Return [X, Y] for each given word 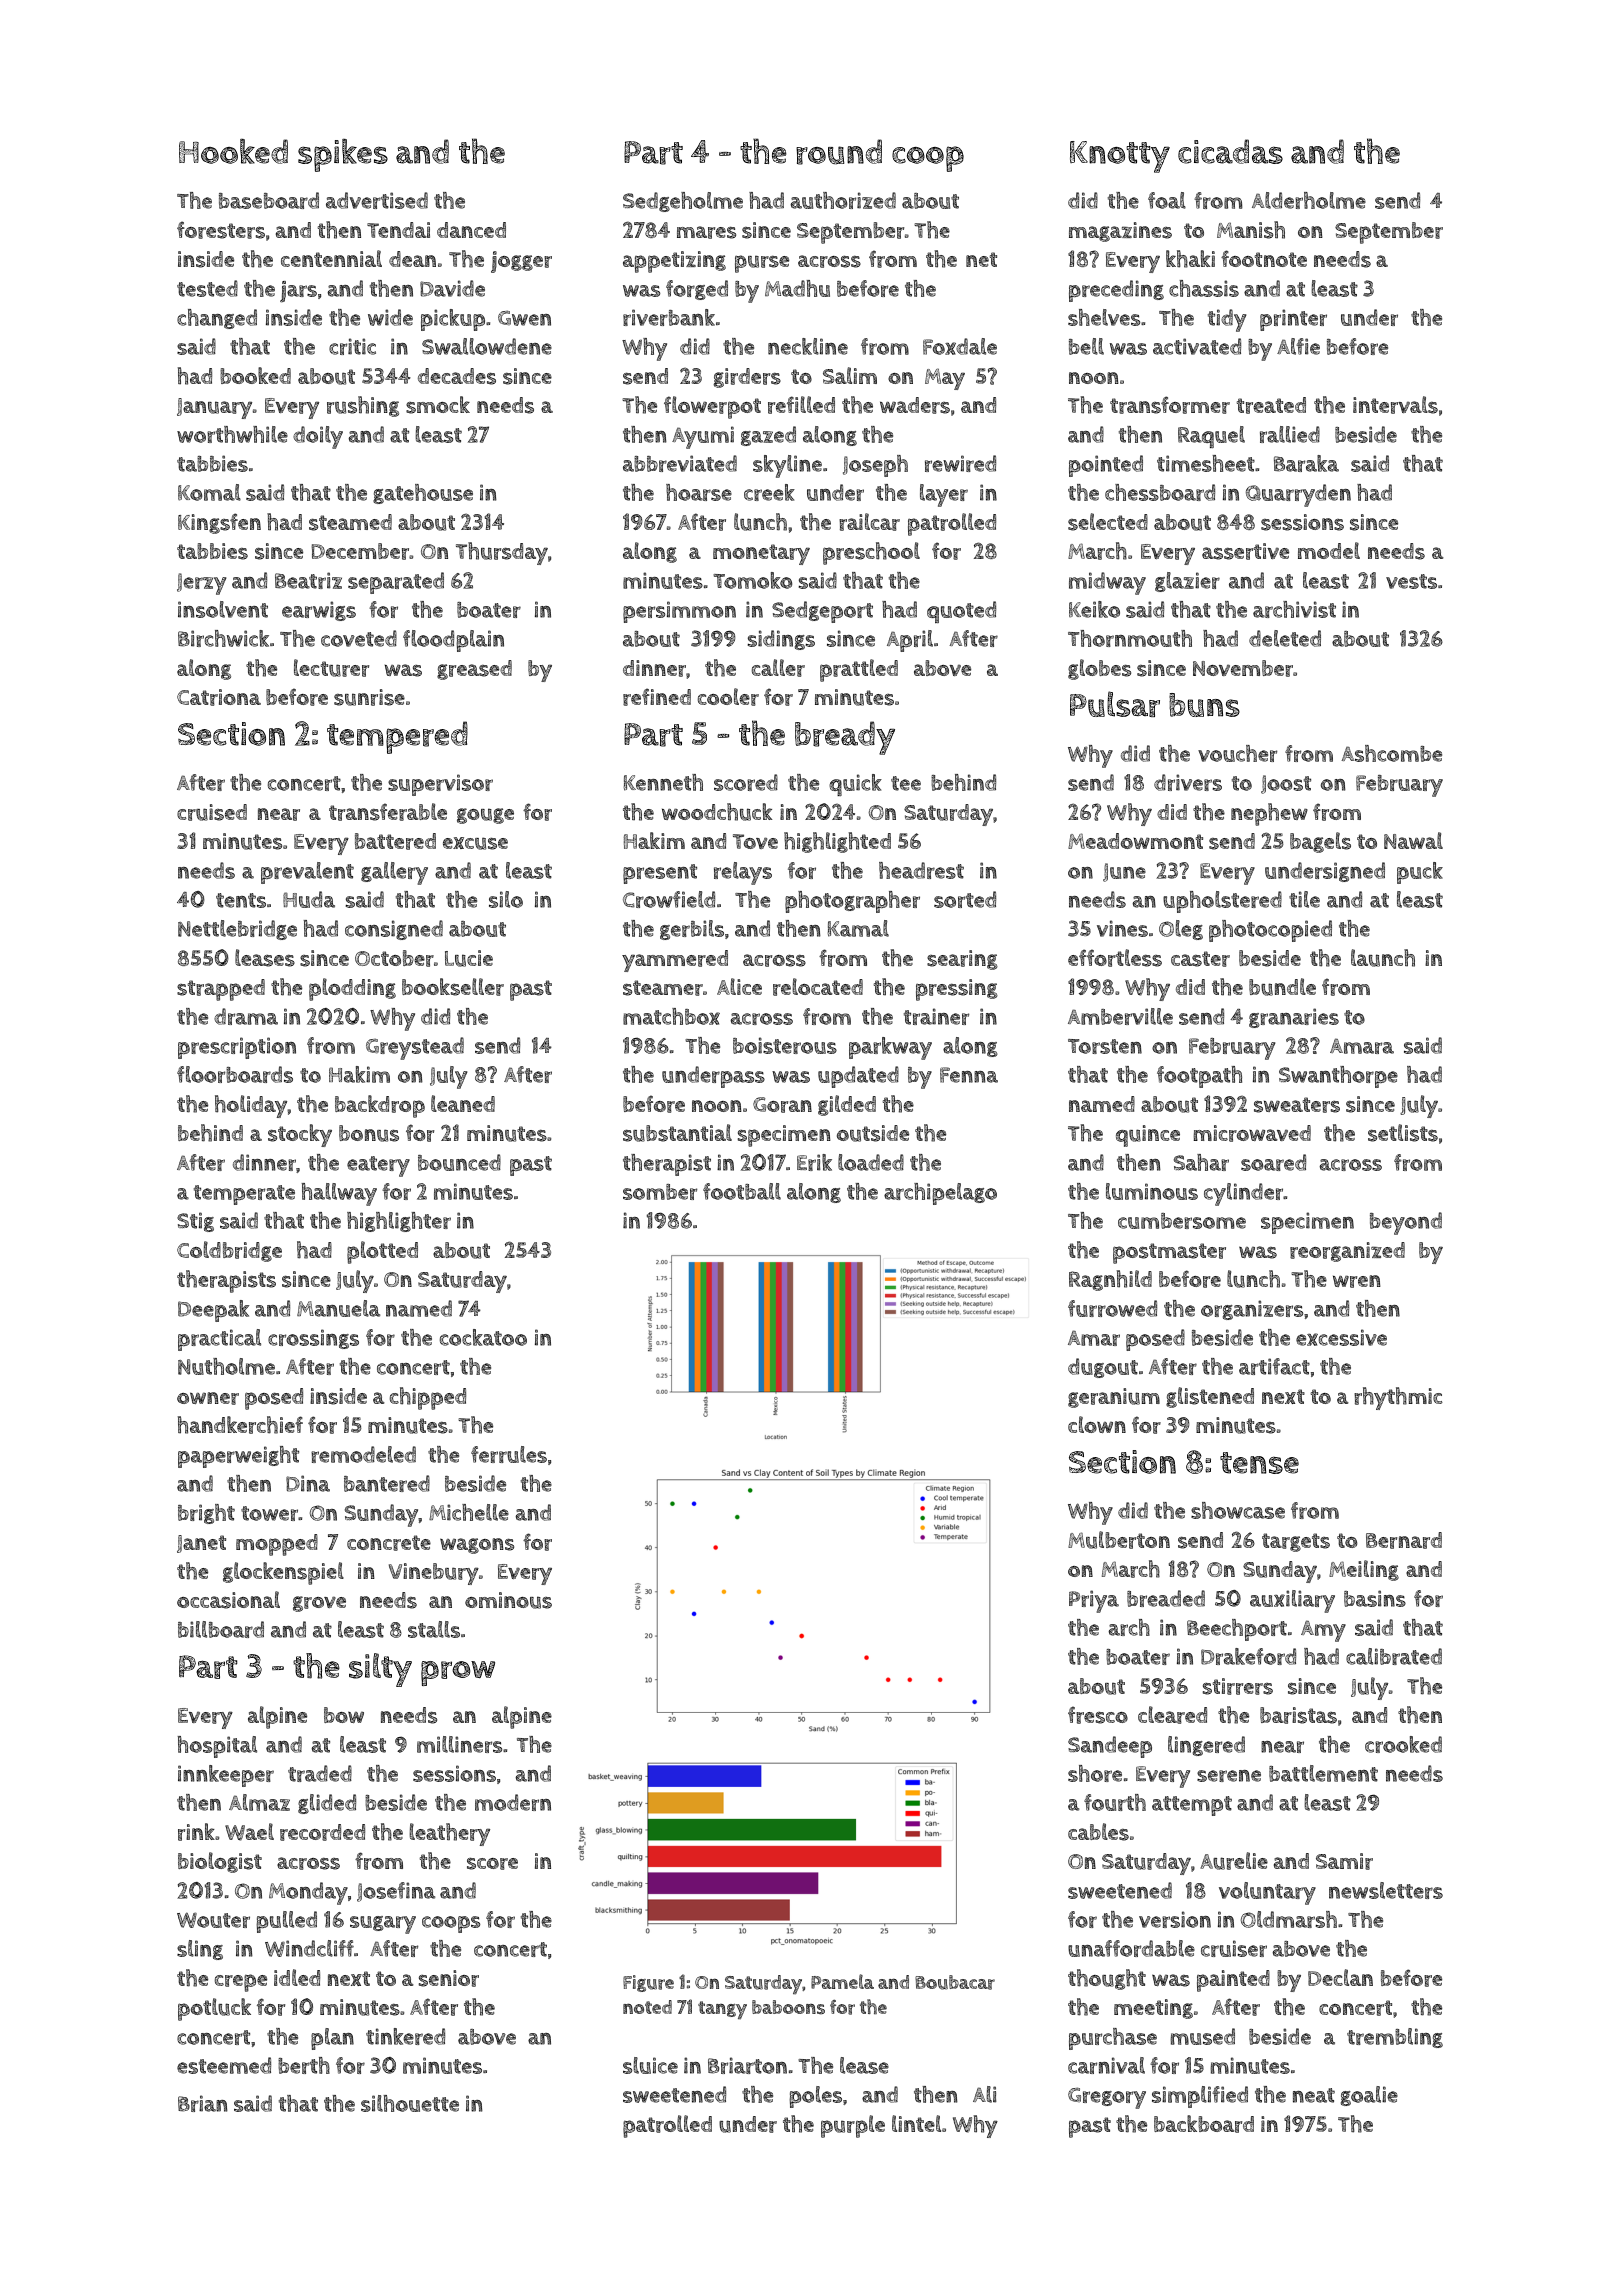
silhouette [410, 2103]
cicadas [1230, 151]
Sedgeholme [683, 202]
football [742, 1191]
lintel [916, 2123]
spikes [343, 155]
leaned [463, 1103]
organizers [1252, 1310]
